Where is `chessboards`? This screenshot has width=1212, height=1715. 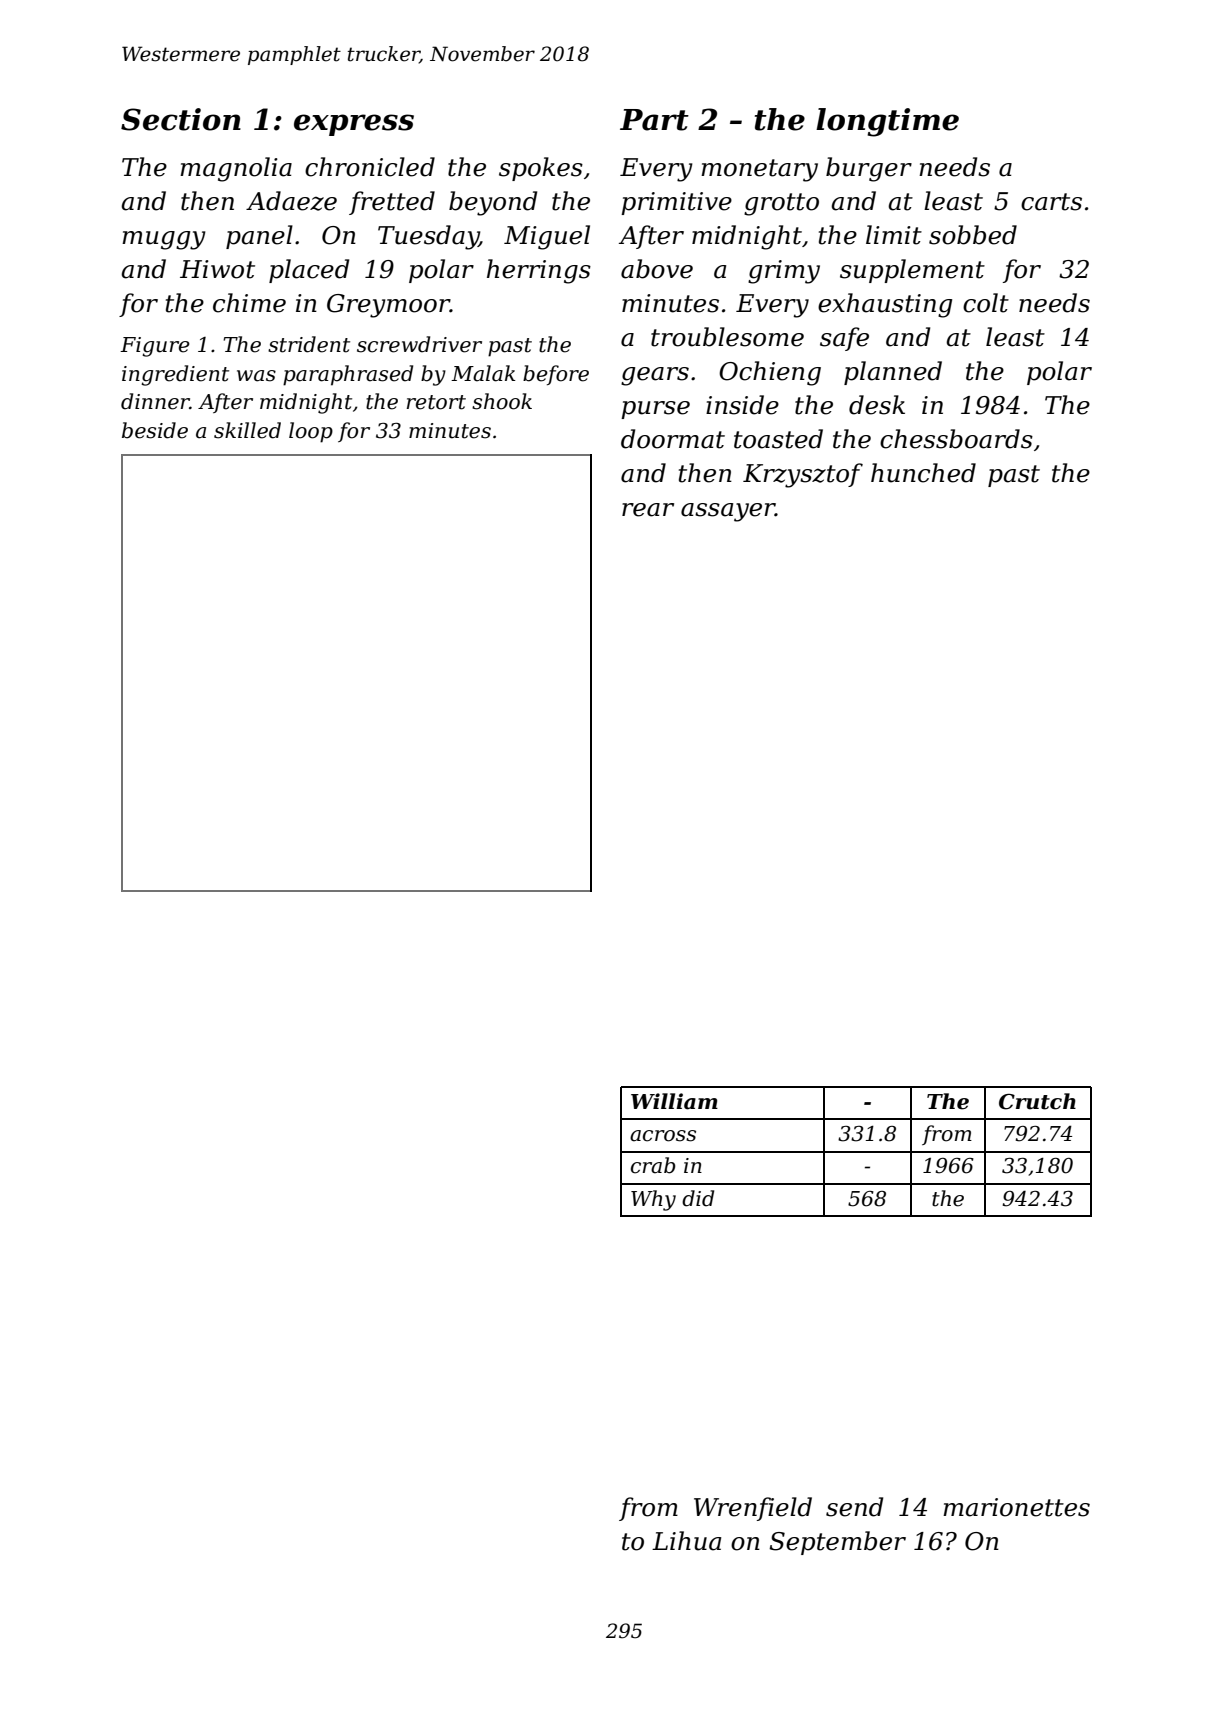
chessboards is located at coordinates (956, 439).
